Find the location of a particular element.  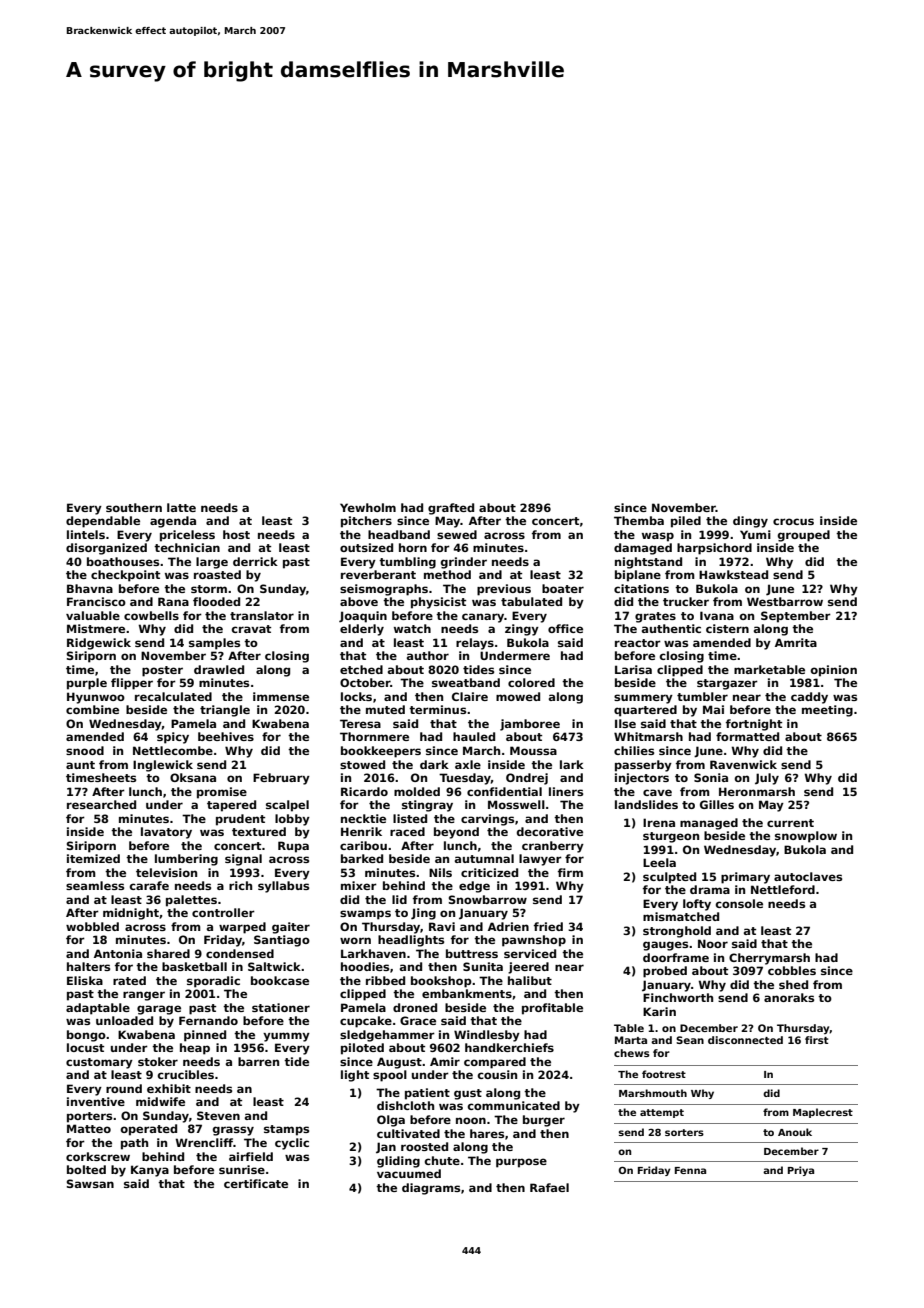

Bhavna is located at coordinates (90, 588).
